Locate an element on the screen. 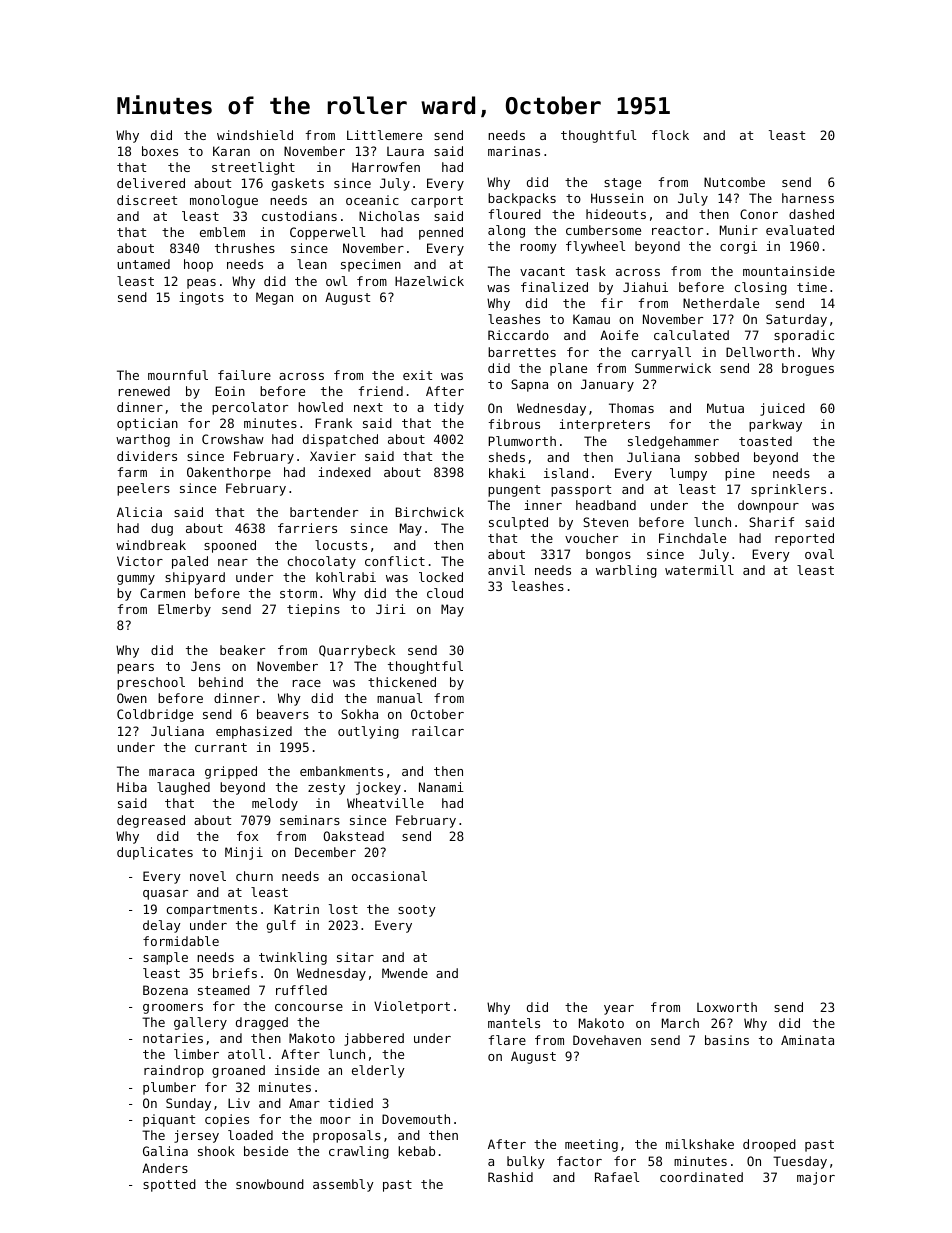 The width and height of the screenshot is (952, 1233). gulf is located at coordinates (281, 926).
